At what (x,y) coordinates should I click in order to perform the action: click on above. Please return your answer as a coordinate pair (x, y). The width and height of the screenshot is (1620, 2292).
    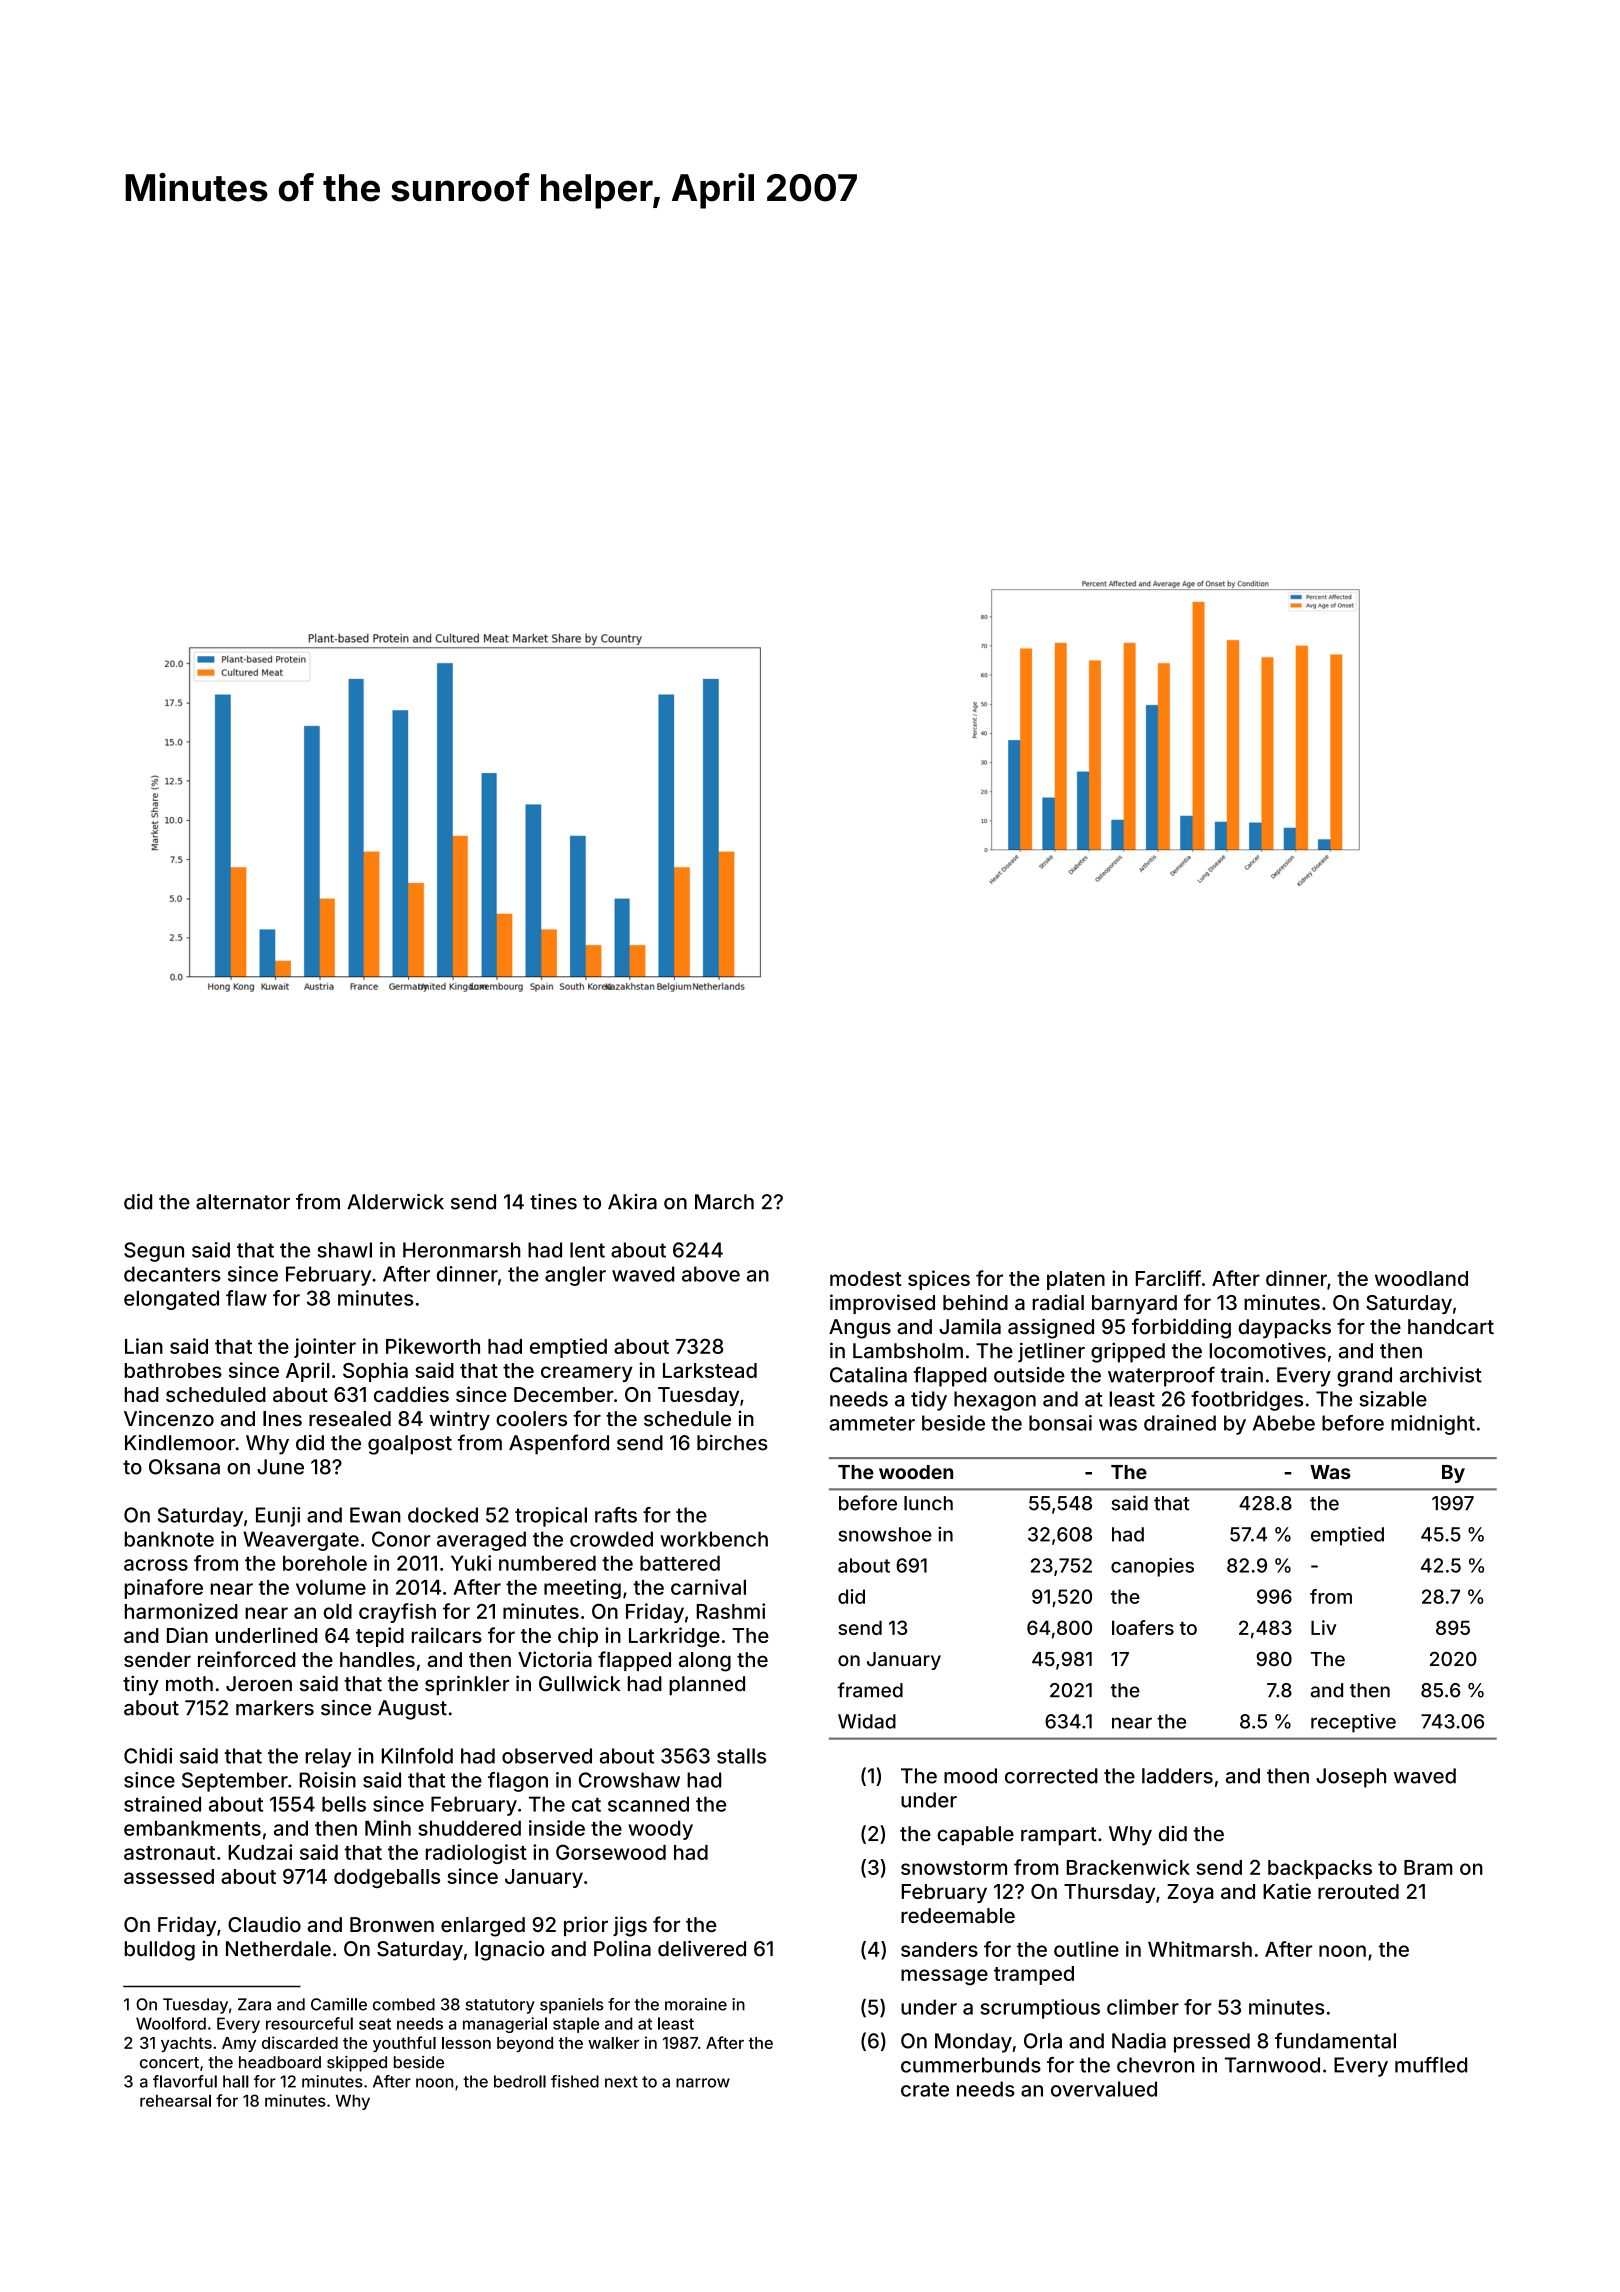
    Looking at the image, I should click on (711, 1274).
